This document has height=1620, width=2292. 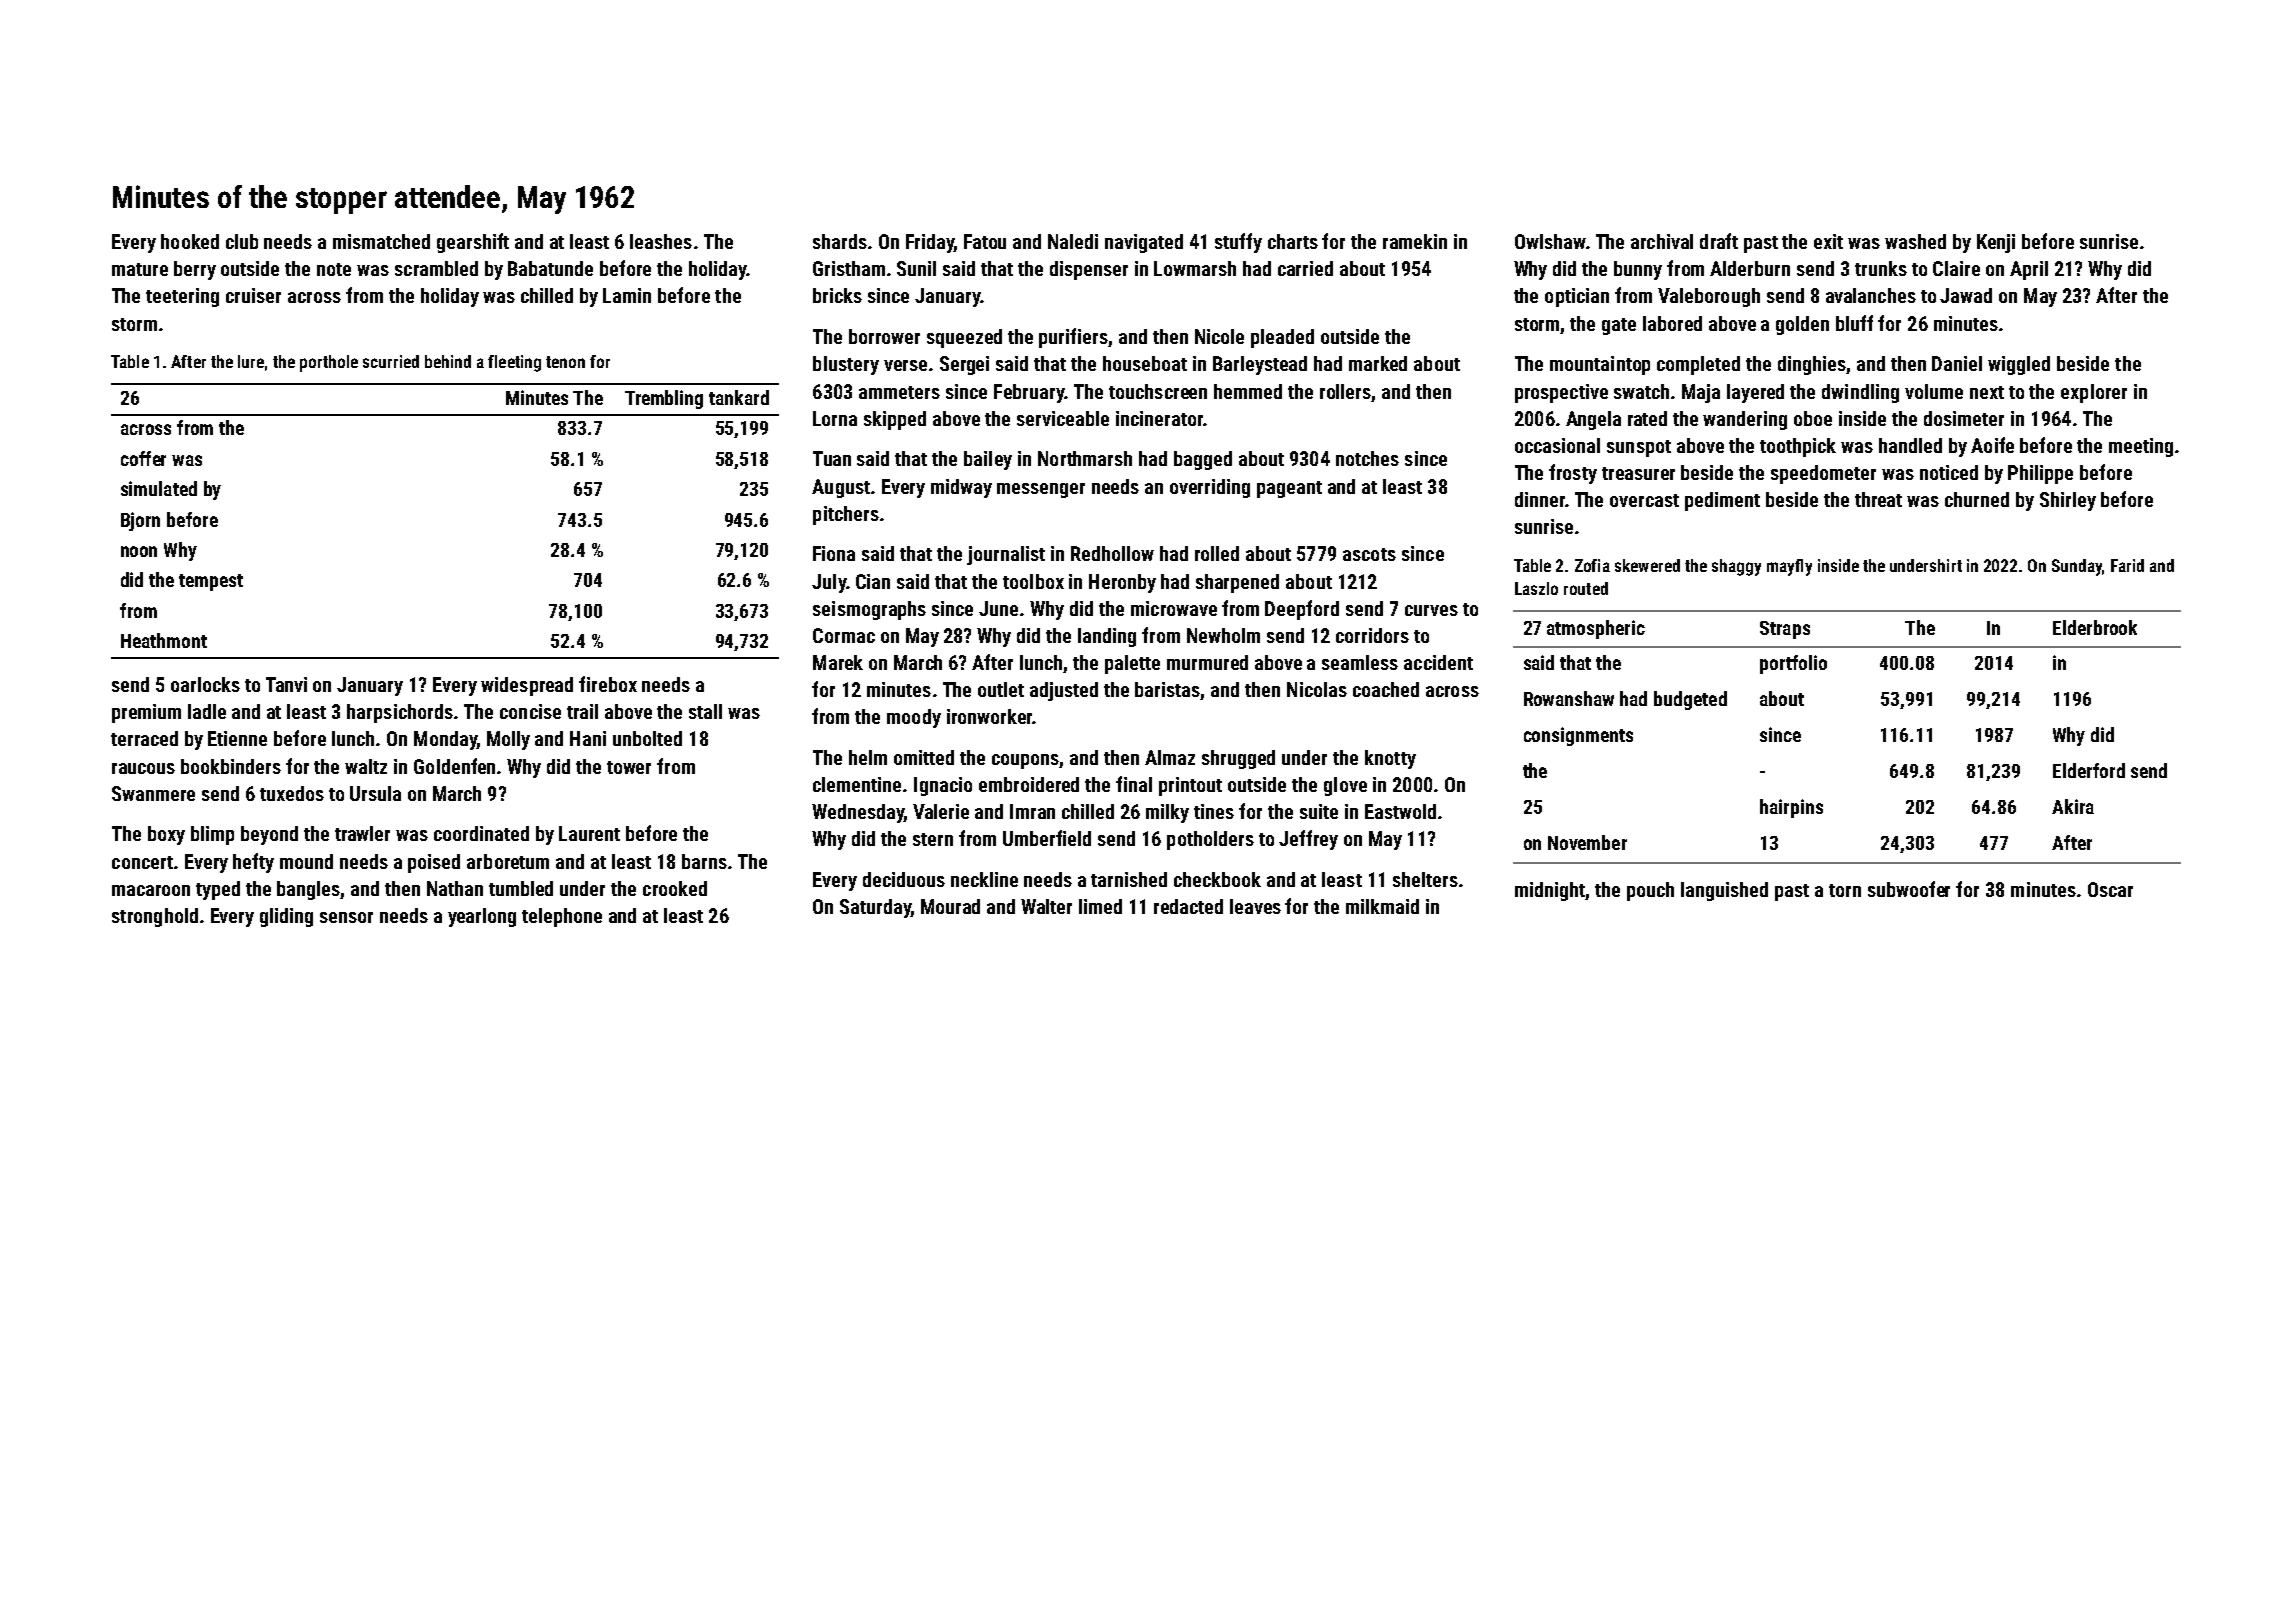 I want to click on Kenji, so click(x=1996, y=243).
